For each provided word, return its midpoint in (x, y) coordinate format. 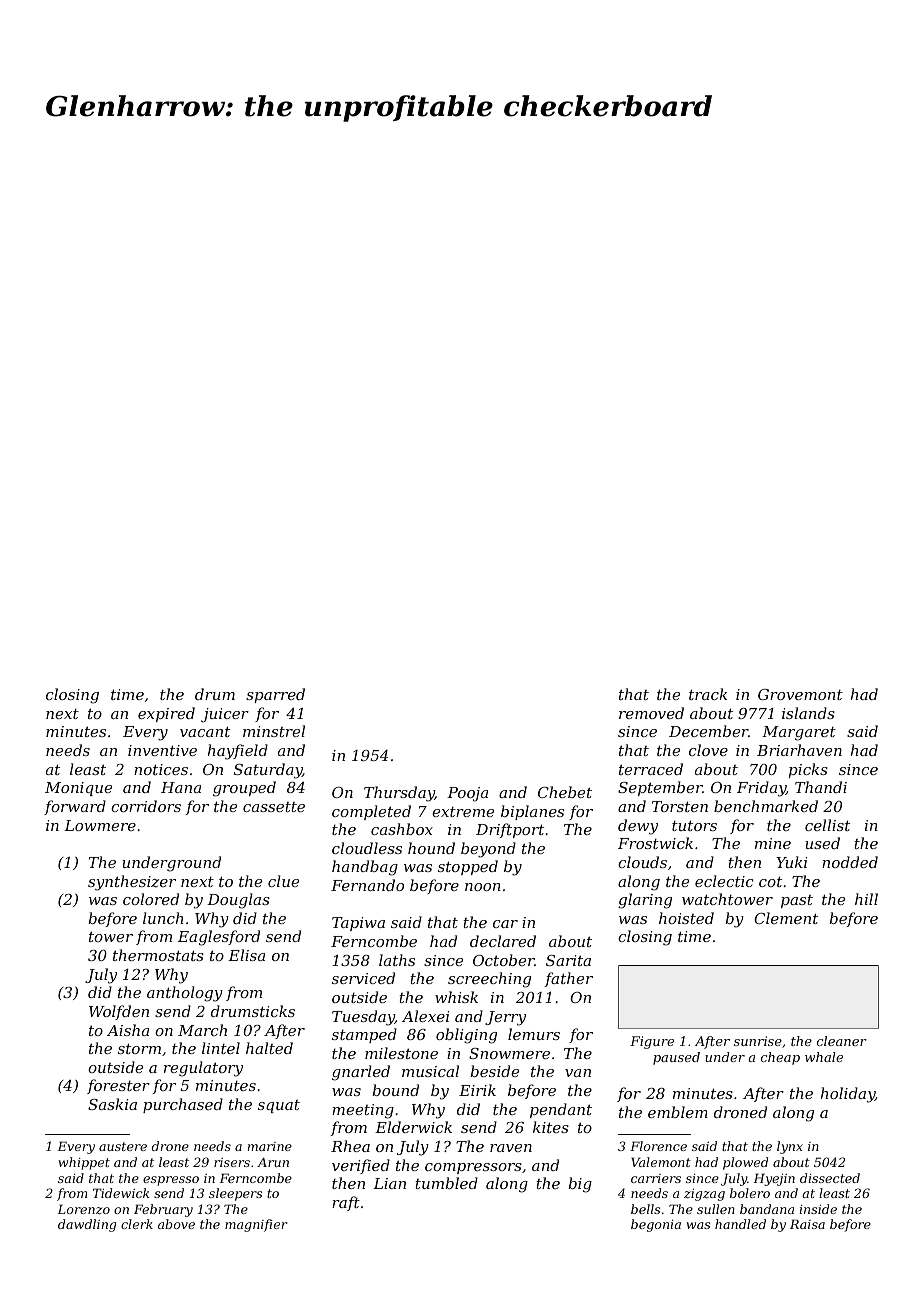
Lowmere (100, 825)
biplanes (532, 812)
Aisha (128, 1030)
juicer (225, 715)
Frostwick (655, 843)
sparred (275, 695)
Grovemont (800, 694)
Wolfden (119, 1012)
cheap (780, 1058)
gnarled (361, 1073)
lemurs (534, 1034)
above (176, 1224)
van (578, 1073)
